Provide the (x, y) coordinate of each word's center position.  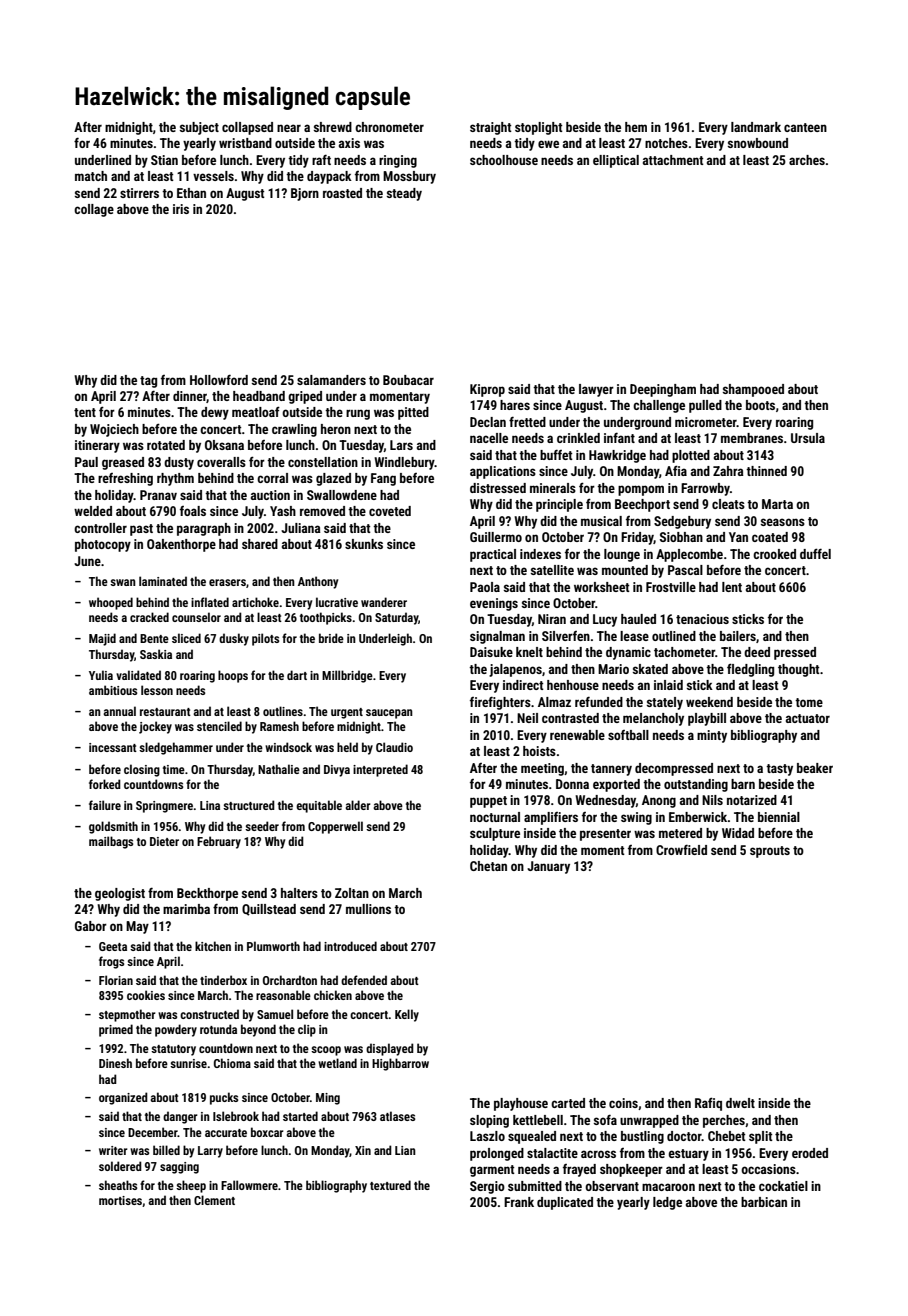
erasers (227, 582)
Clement (214, 1200)
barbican (764, 1202)
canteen (805, 127)
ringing (398, 161)
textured (390, 1185)
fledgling (750, 670)
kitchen (213, 946)
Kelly (407, 1015)
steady (404, 194)
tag (148, 382)
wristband (245, 143)
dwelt (740, 1103)
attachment (673, 160)
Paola (485, 587)
